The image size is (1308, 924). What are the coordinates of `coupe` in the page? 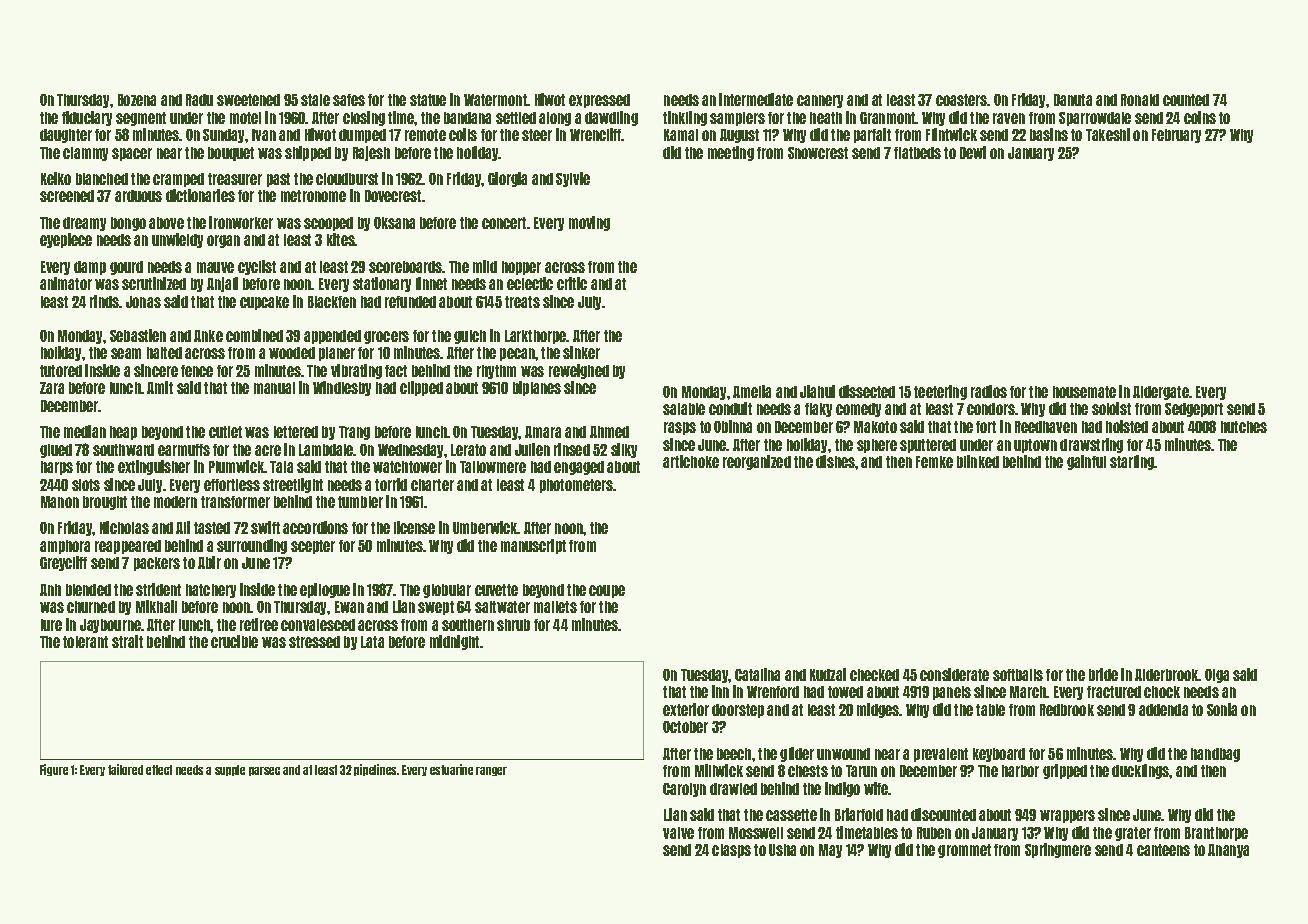 It's located at (607, 591).
